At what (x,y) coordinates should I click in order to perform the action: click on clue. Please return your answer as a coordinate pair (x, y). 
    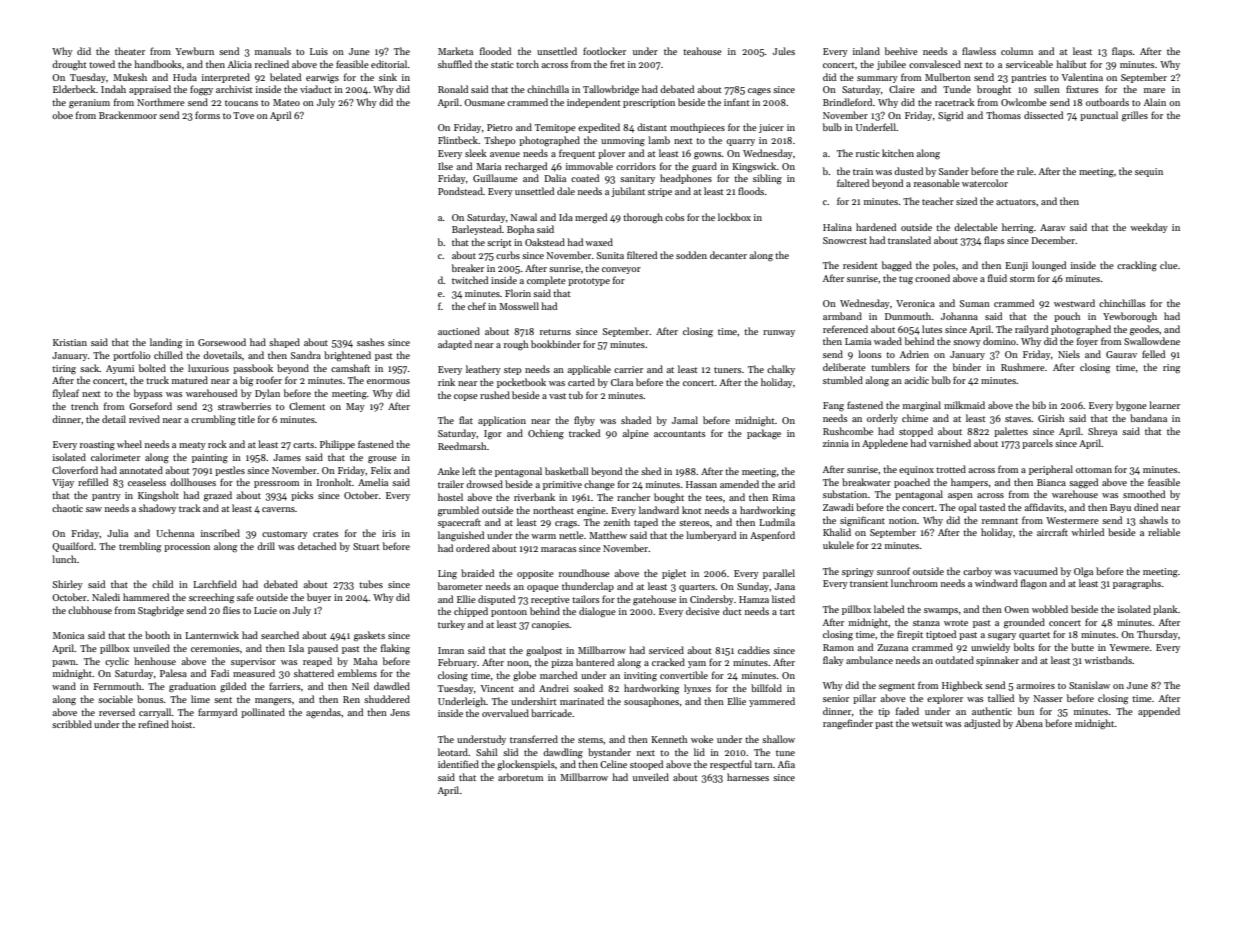
    Looking at the image, I should click on (1169, 265).
